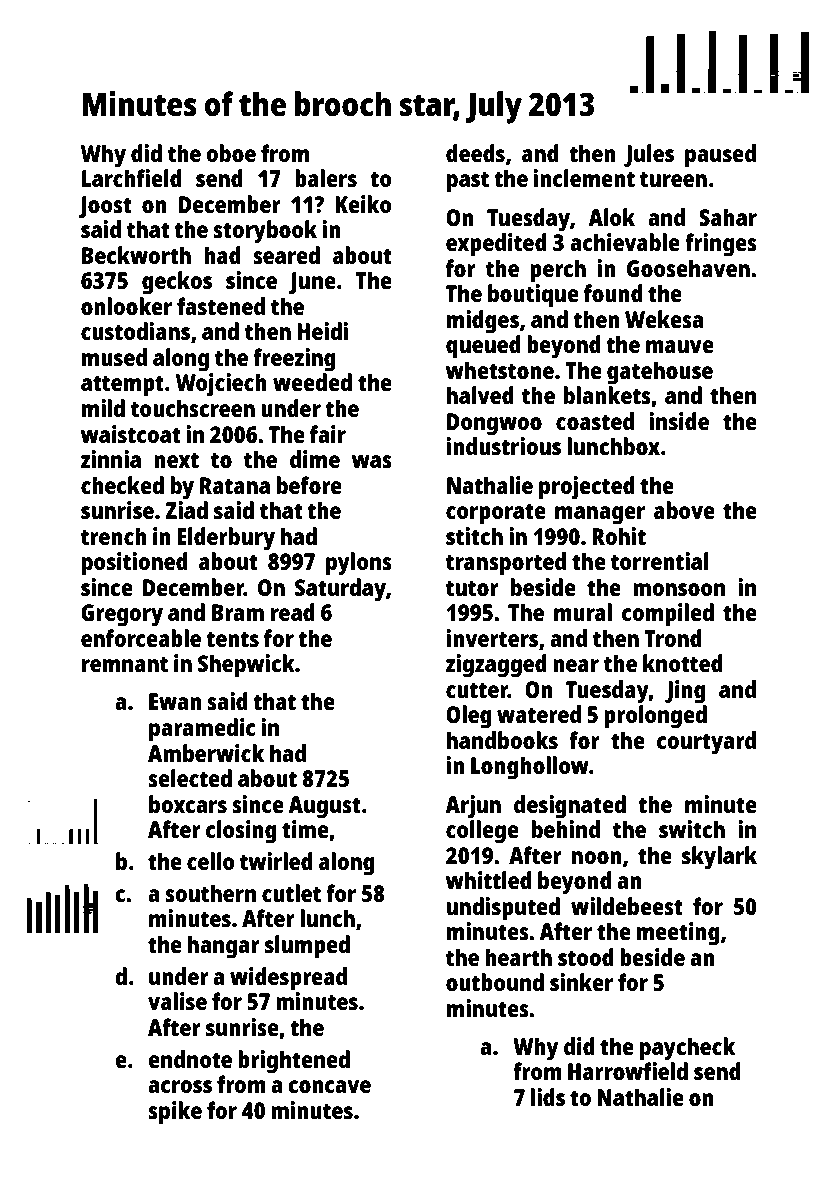  What do you see at coordinates (475, 153) in the page?
I see `deeds` at bounding box center [475, 153].
